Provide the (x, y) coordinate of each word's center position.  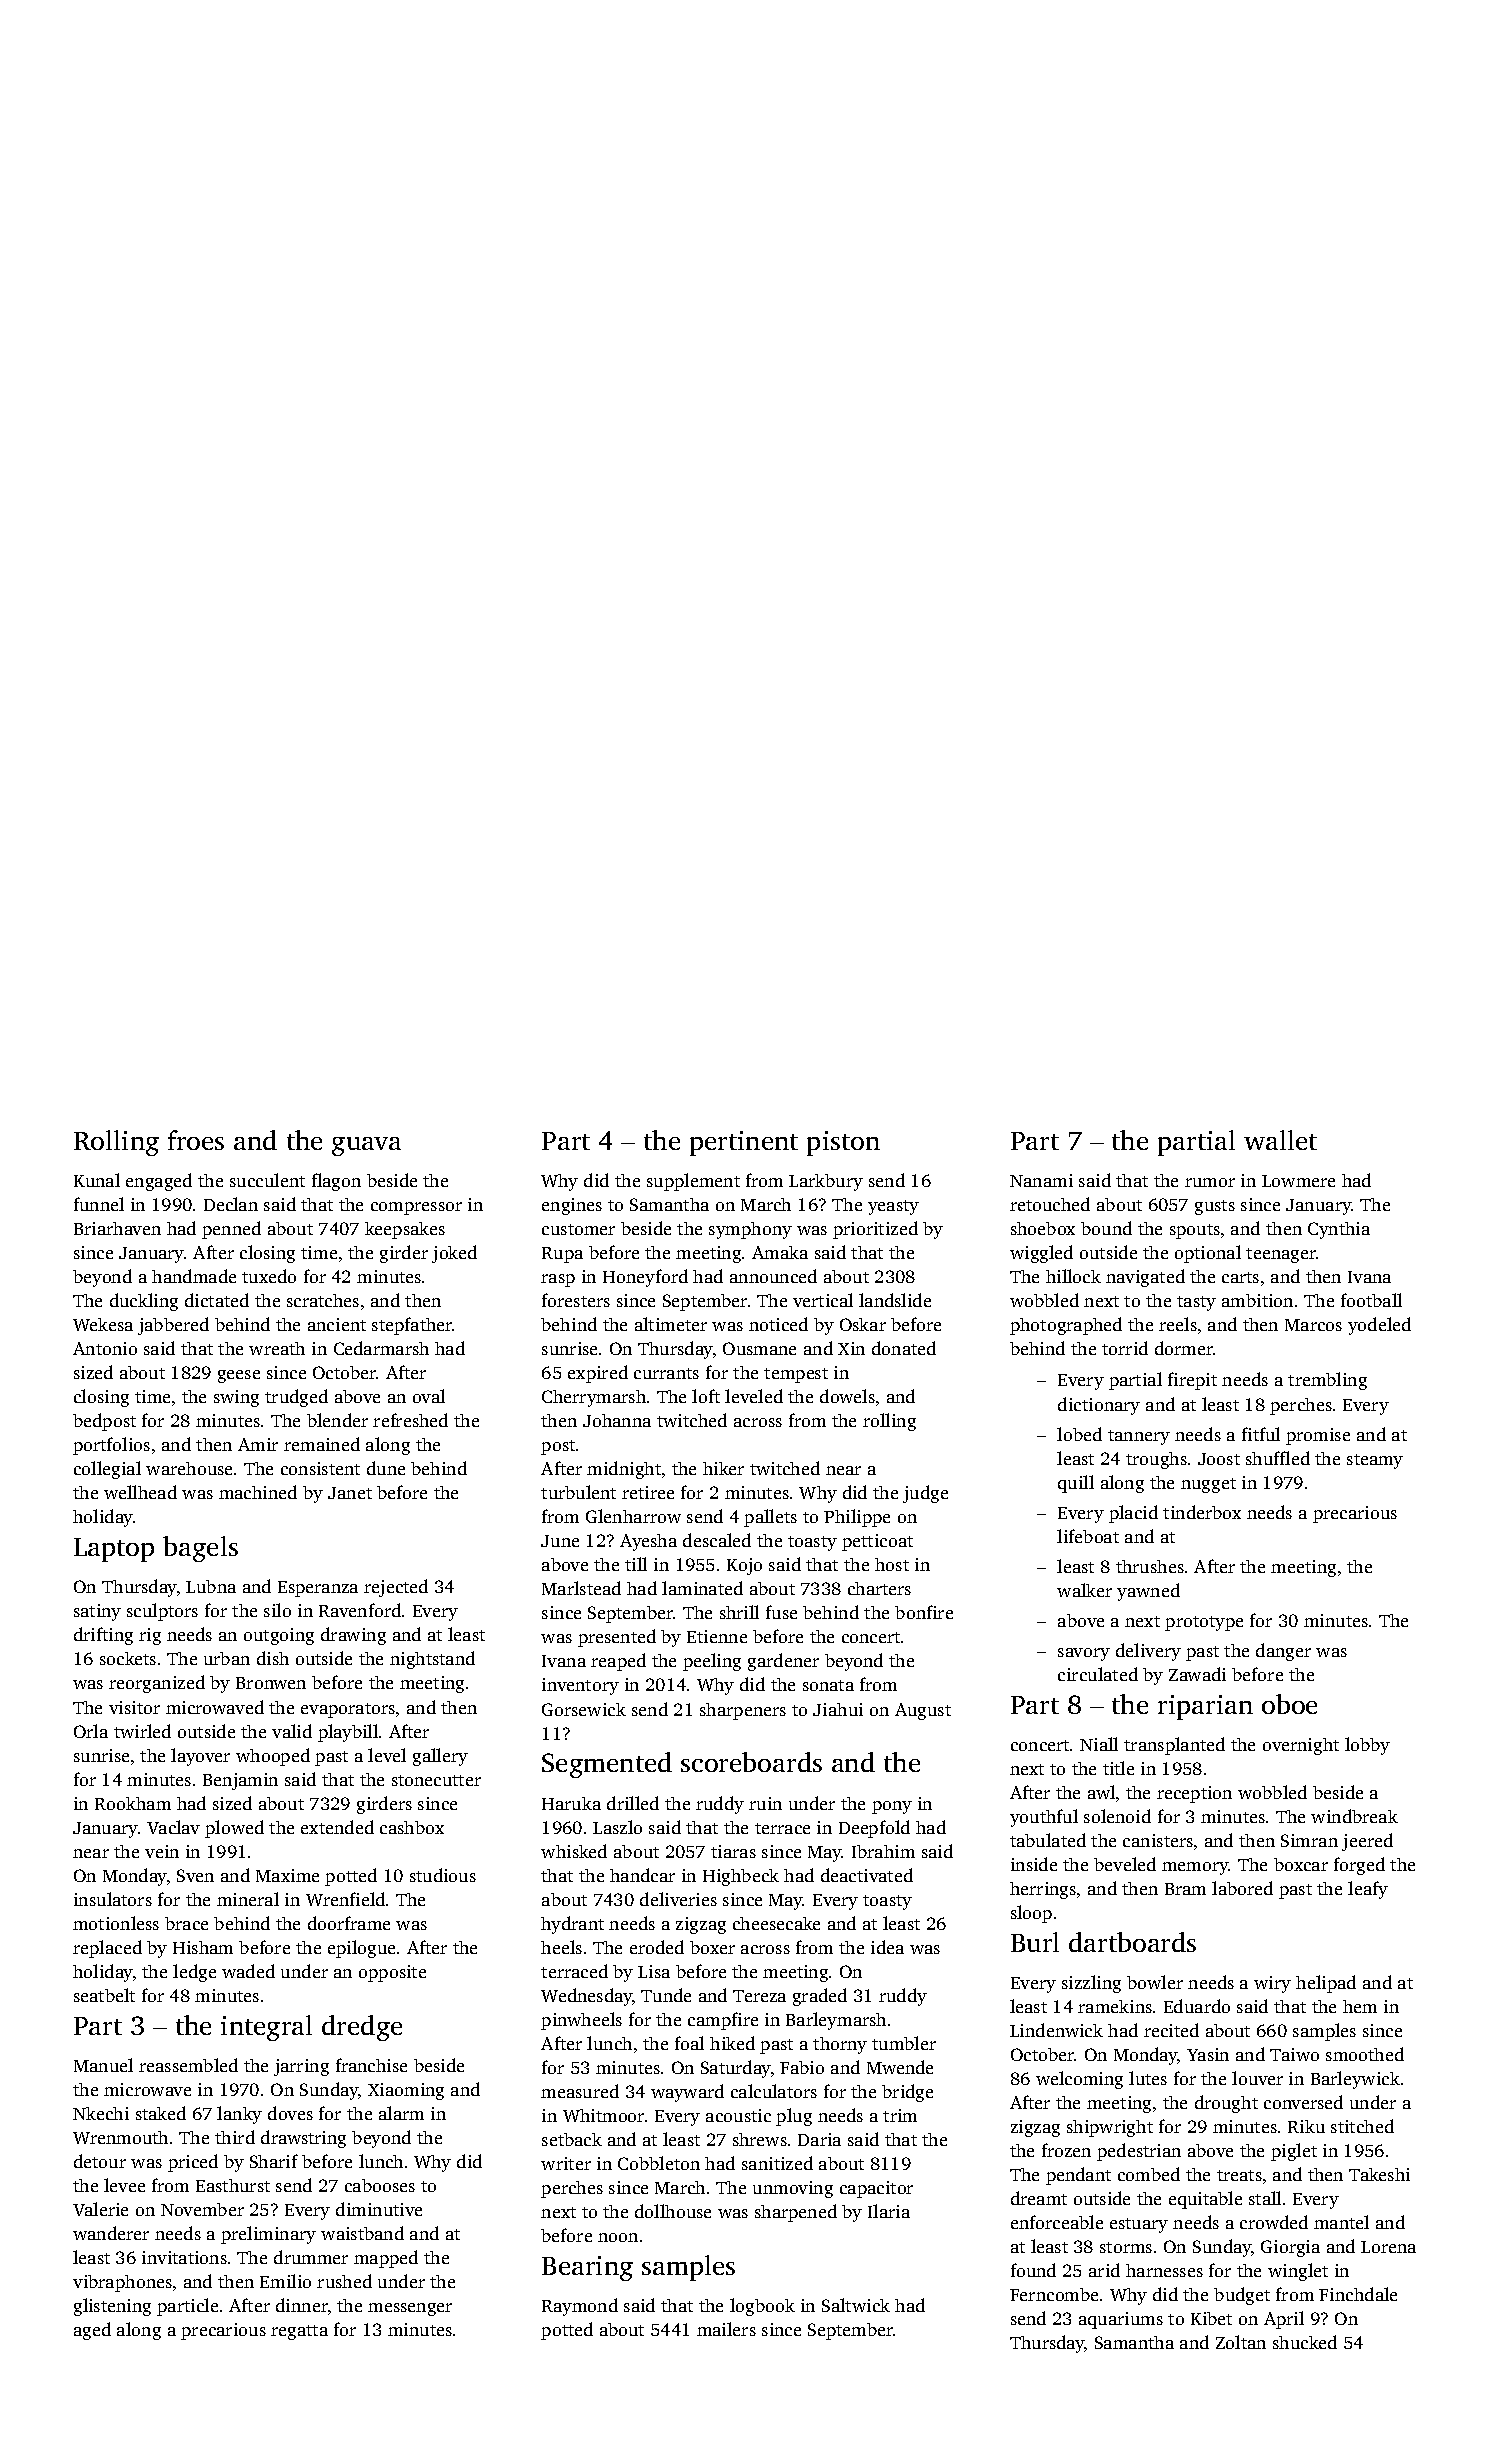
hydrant (572, 1925)
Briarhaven (117, 1228)
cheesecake (776, 1923)
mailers (726, 2329)
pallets (770, 1518)
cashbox (412, 1827)
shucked (1305, 2342)
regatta (299, 2332)
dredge (362, 2028)
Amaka (780, 1252)
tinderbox (1202, 1512)
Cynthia (1339, 1230)
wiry (1272, 1984)
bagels (200, 1549)
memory (1195, 1868)
